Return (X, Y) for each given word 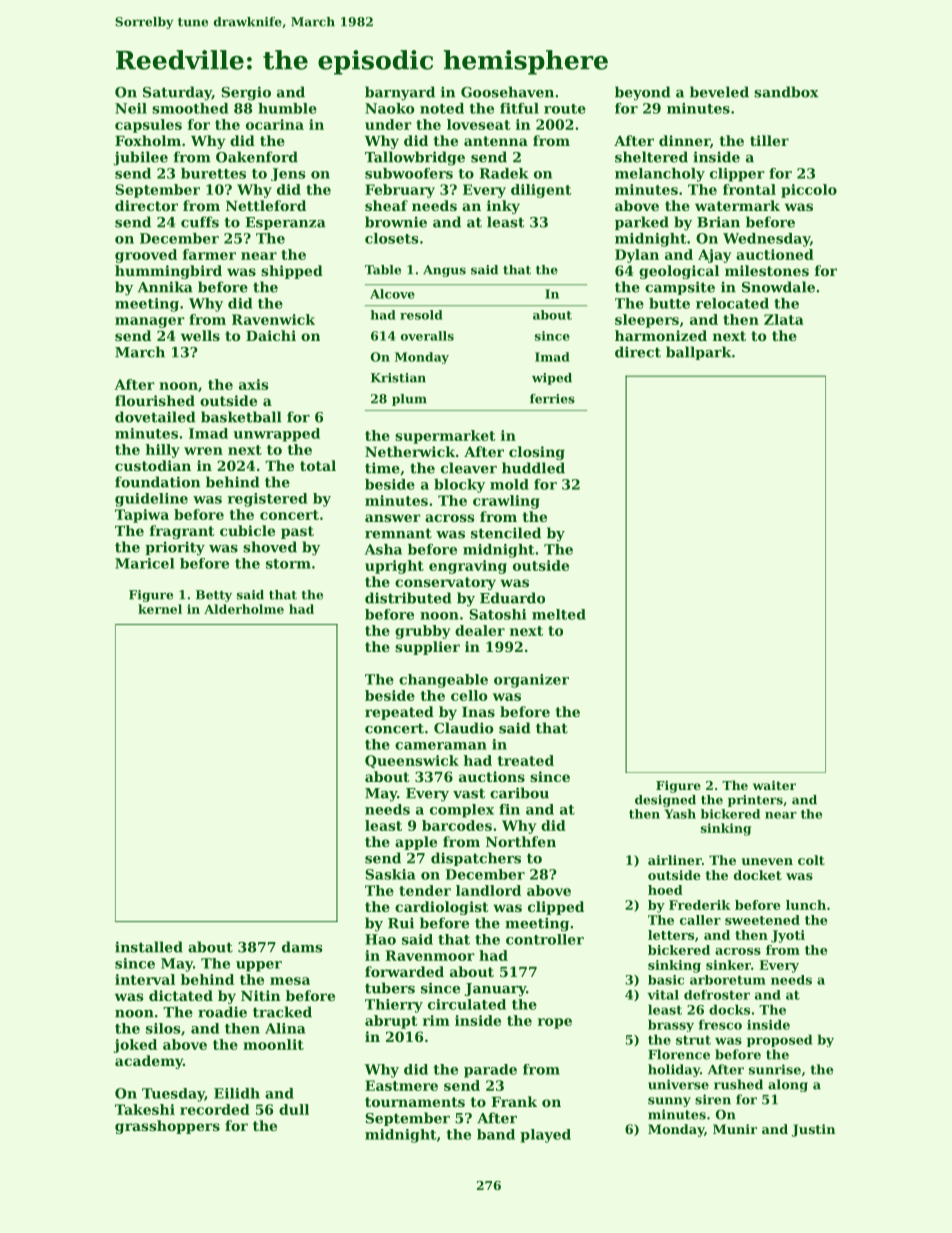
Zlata (784, 319)
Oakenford (257, 157)
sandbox (786, 92)
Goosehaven (507, 92)
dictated (181, 995)
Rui (401, 923)
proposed (779, 1040)
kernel (160, 609)
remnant (398, 533)
